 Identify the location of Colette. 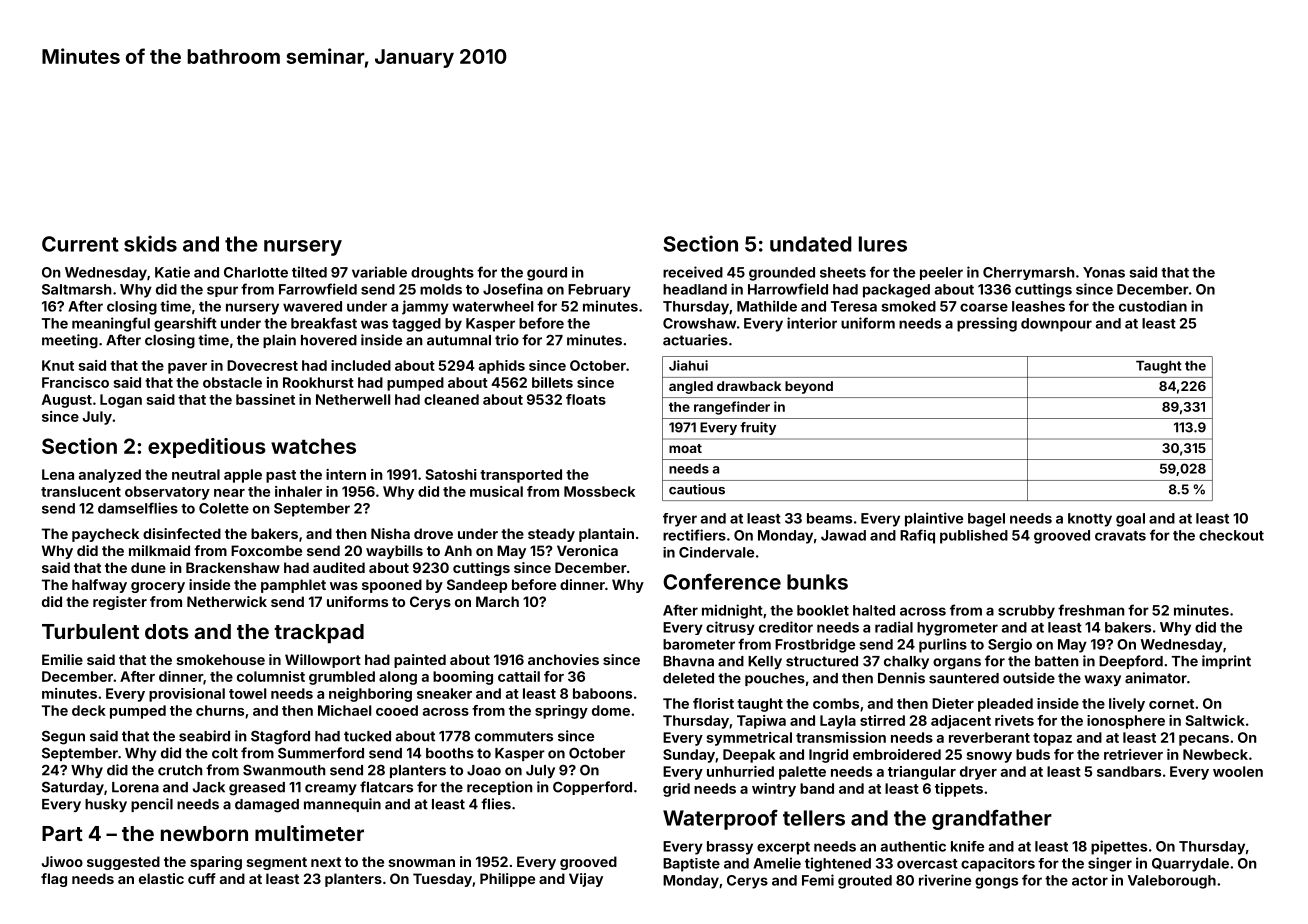
(224, 508).
